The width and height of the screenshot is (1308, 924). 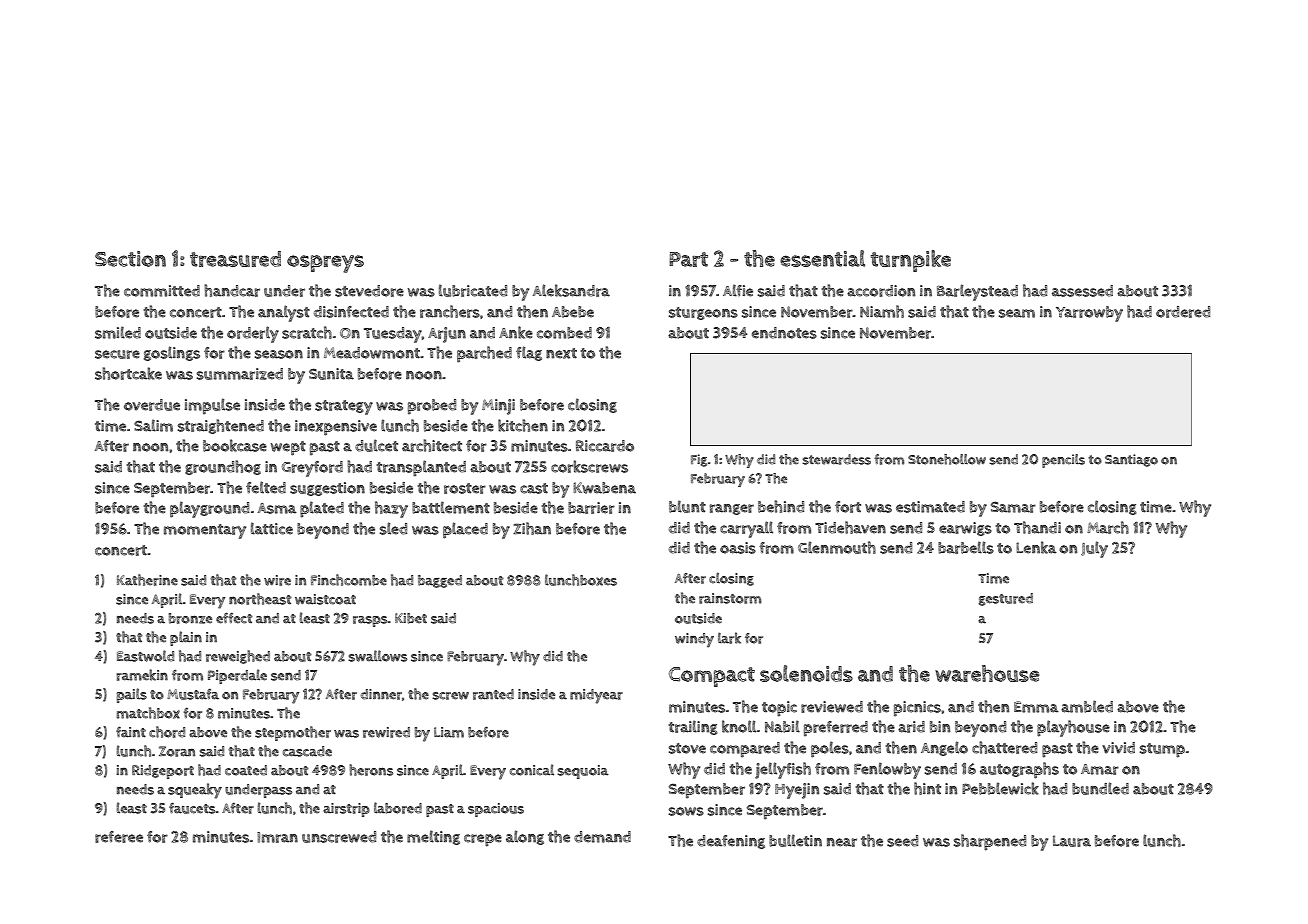 I want to click on windy, so click(x=694, y=640).
